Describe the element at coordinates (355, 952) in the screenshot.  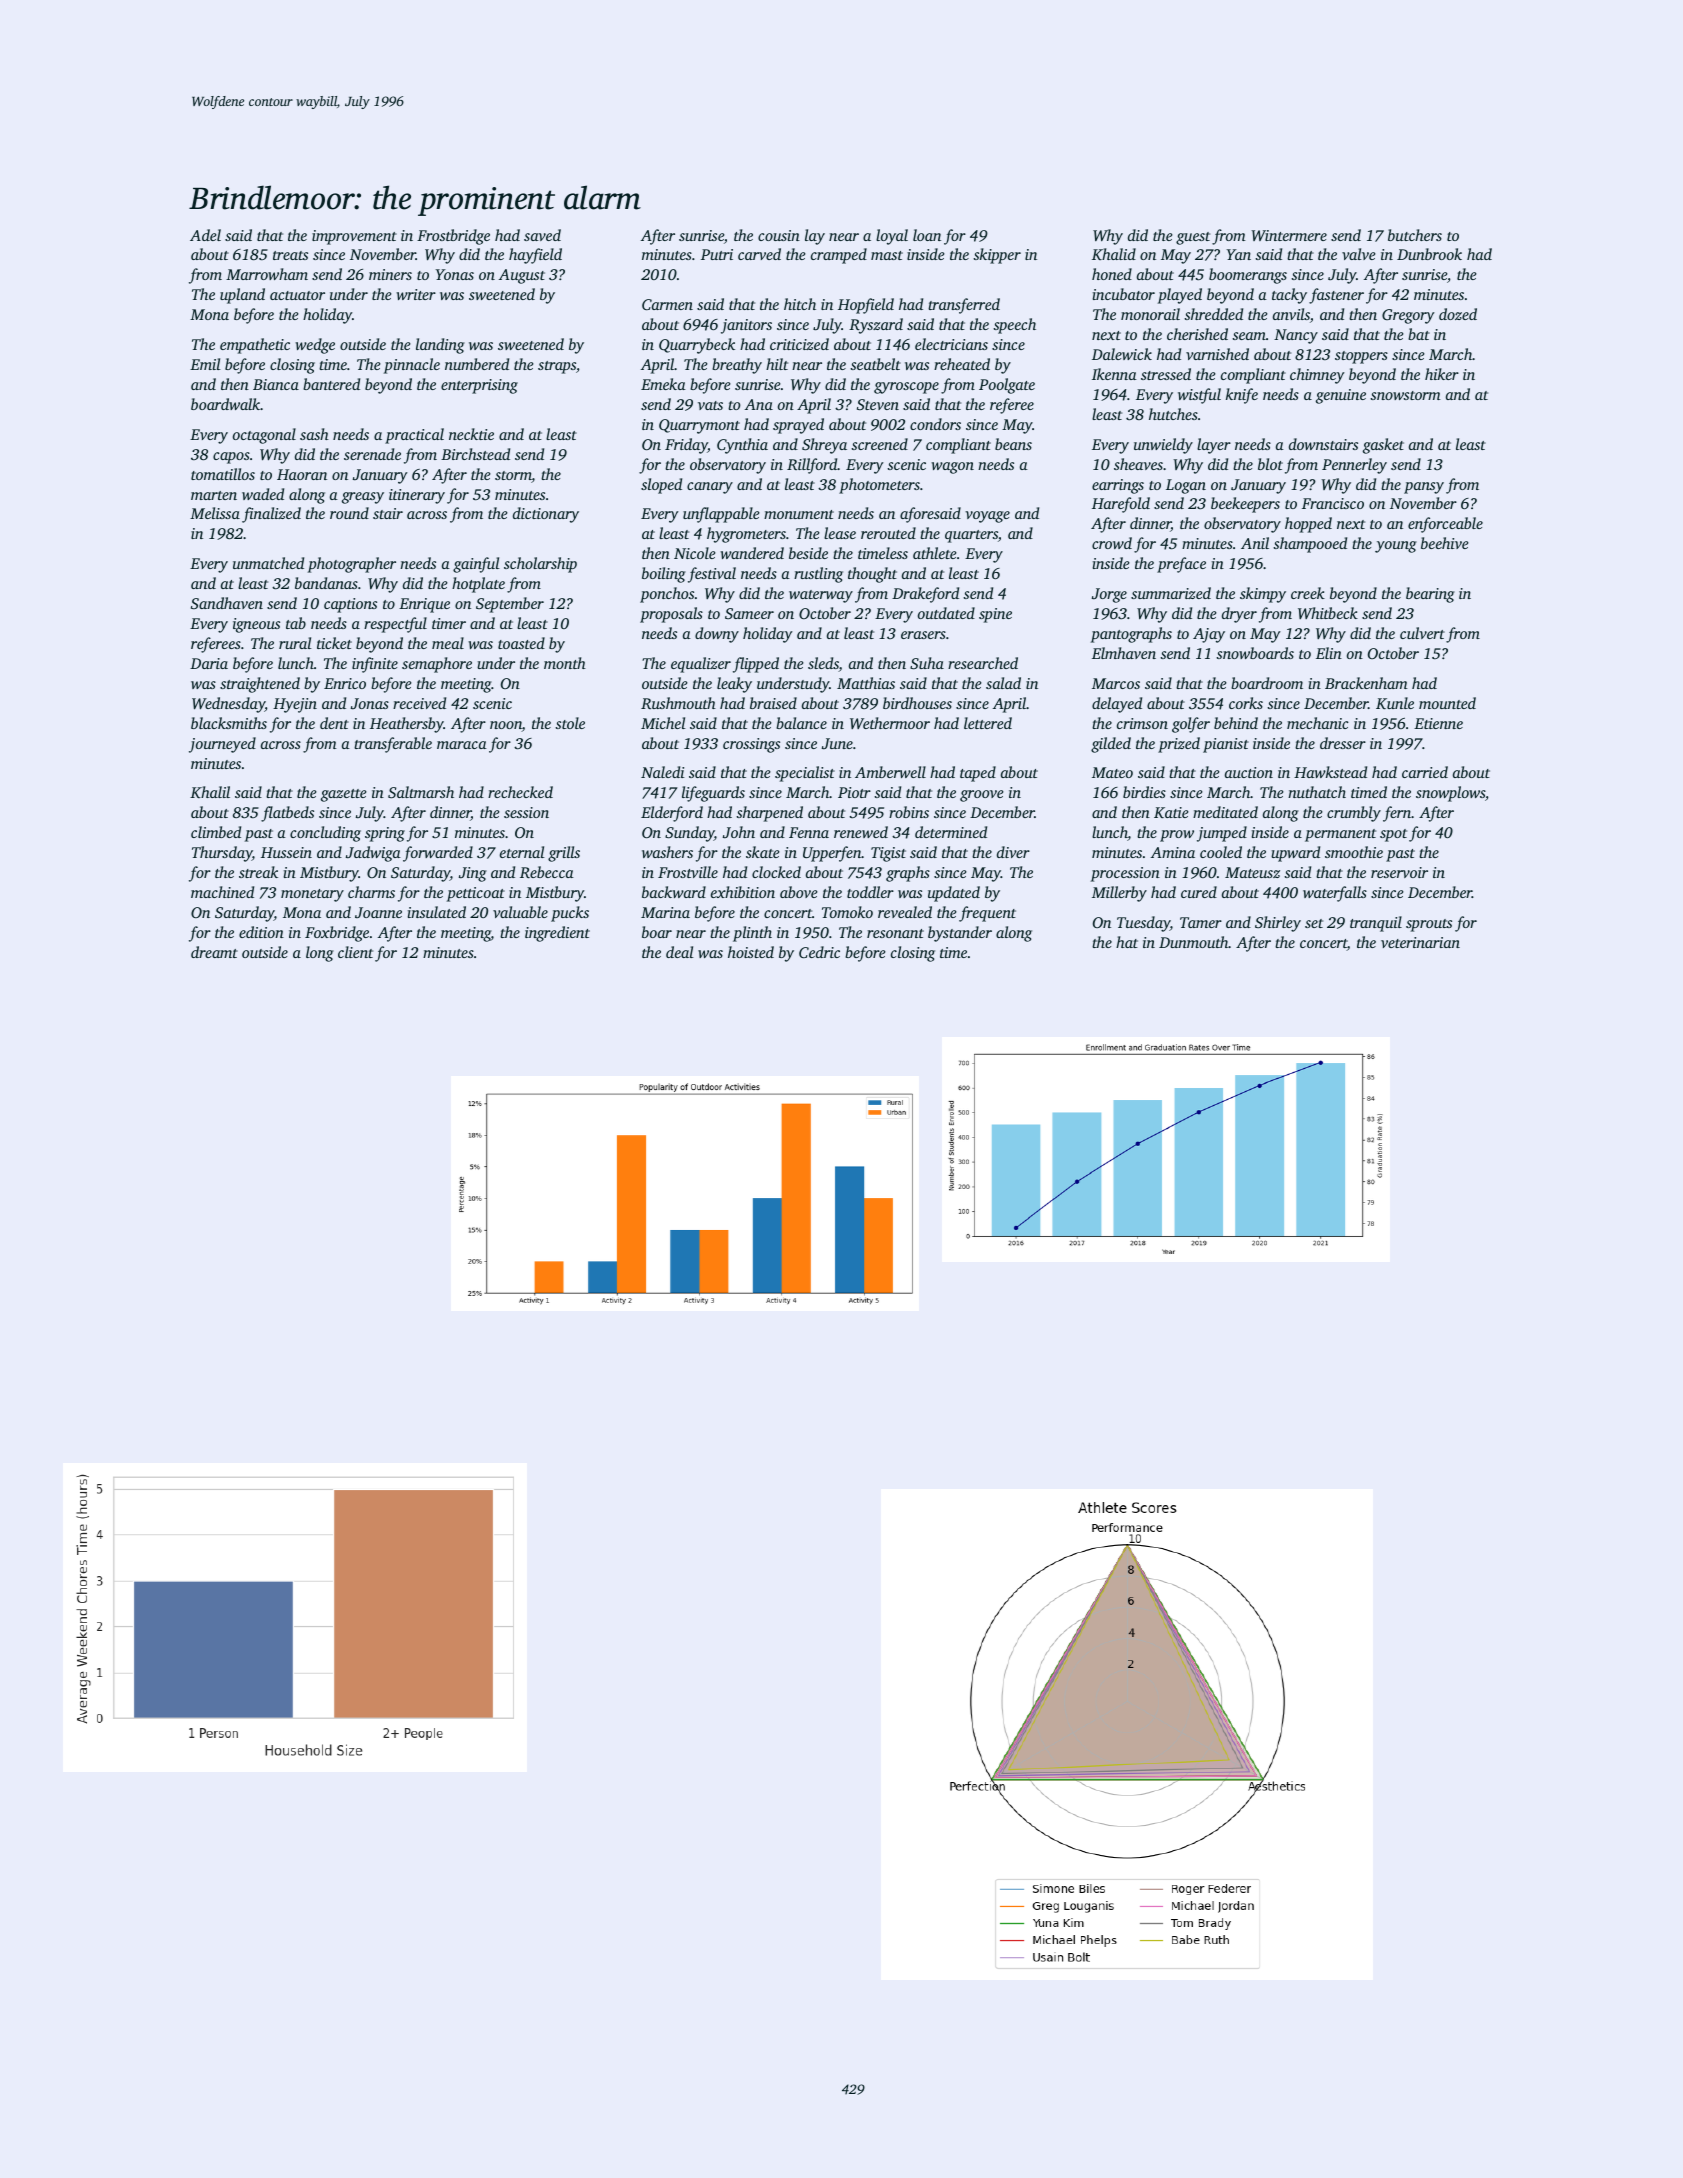
I see `client` at that location.
